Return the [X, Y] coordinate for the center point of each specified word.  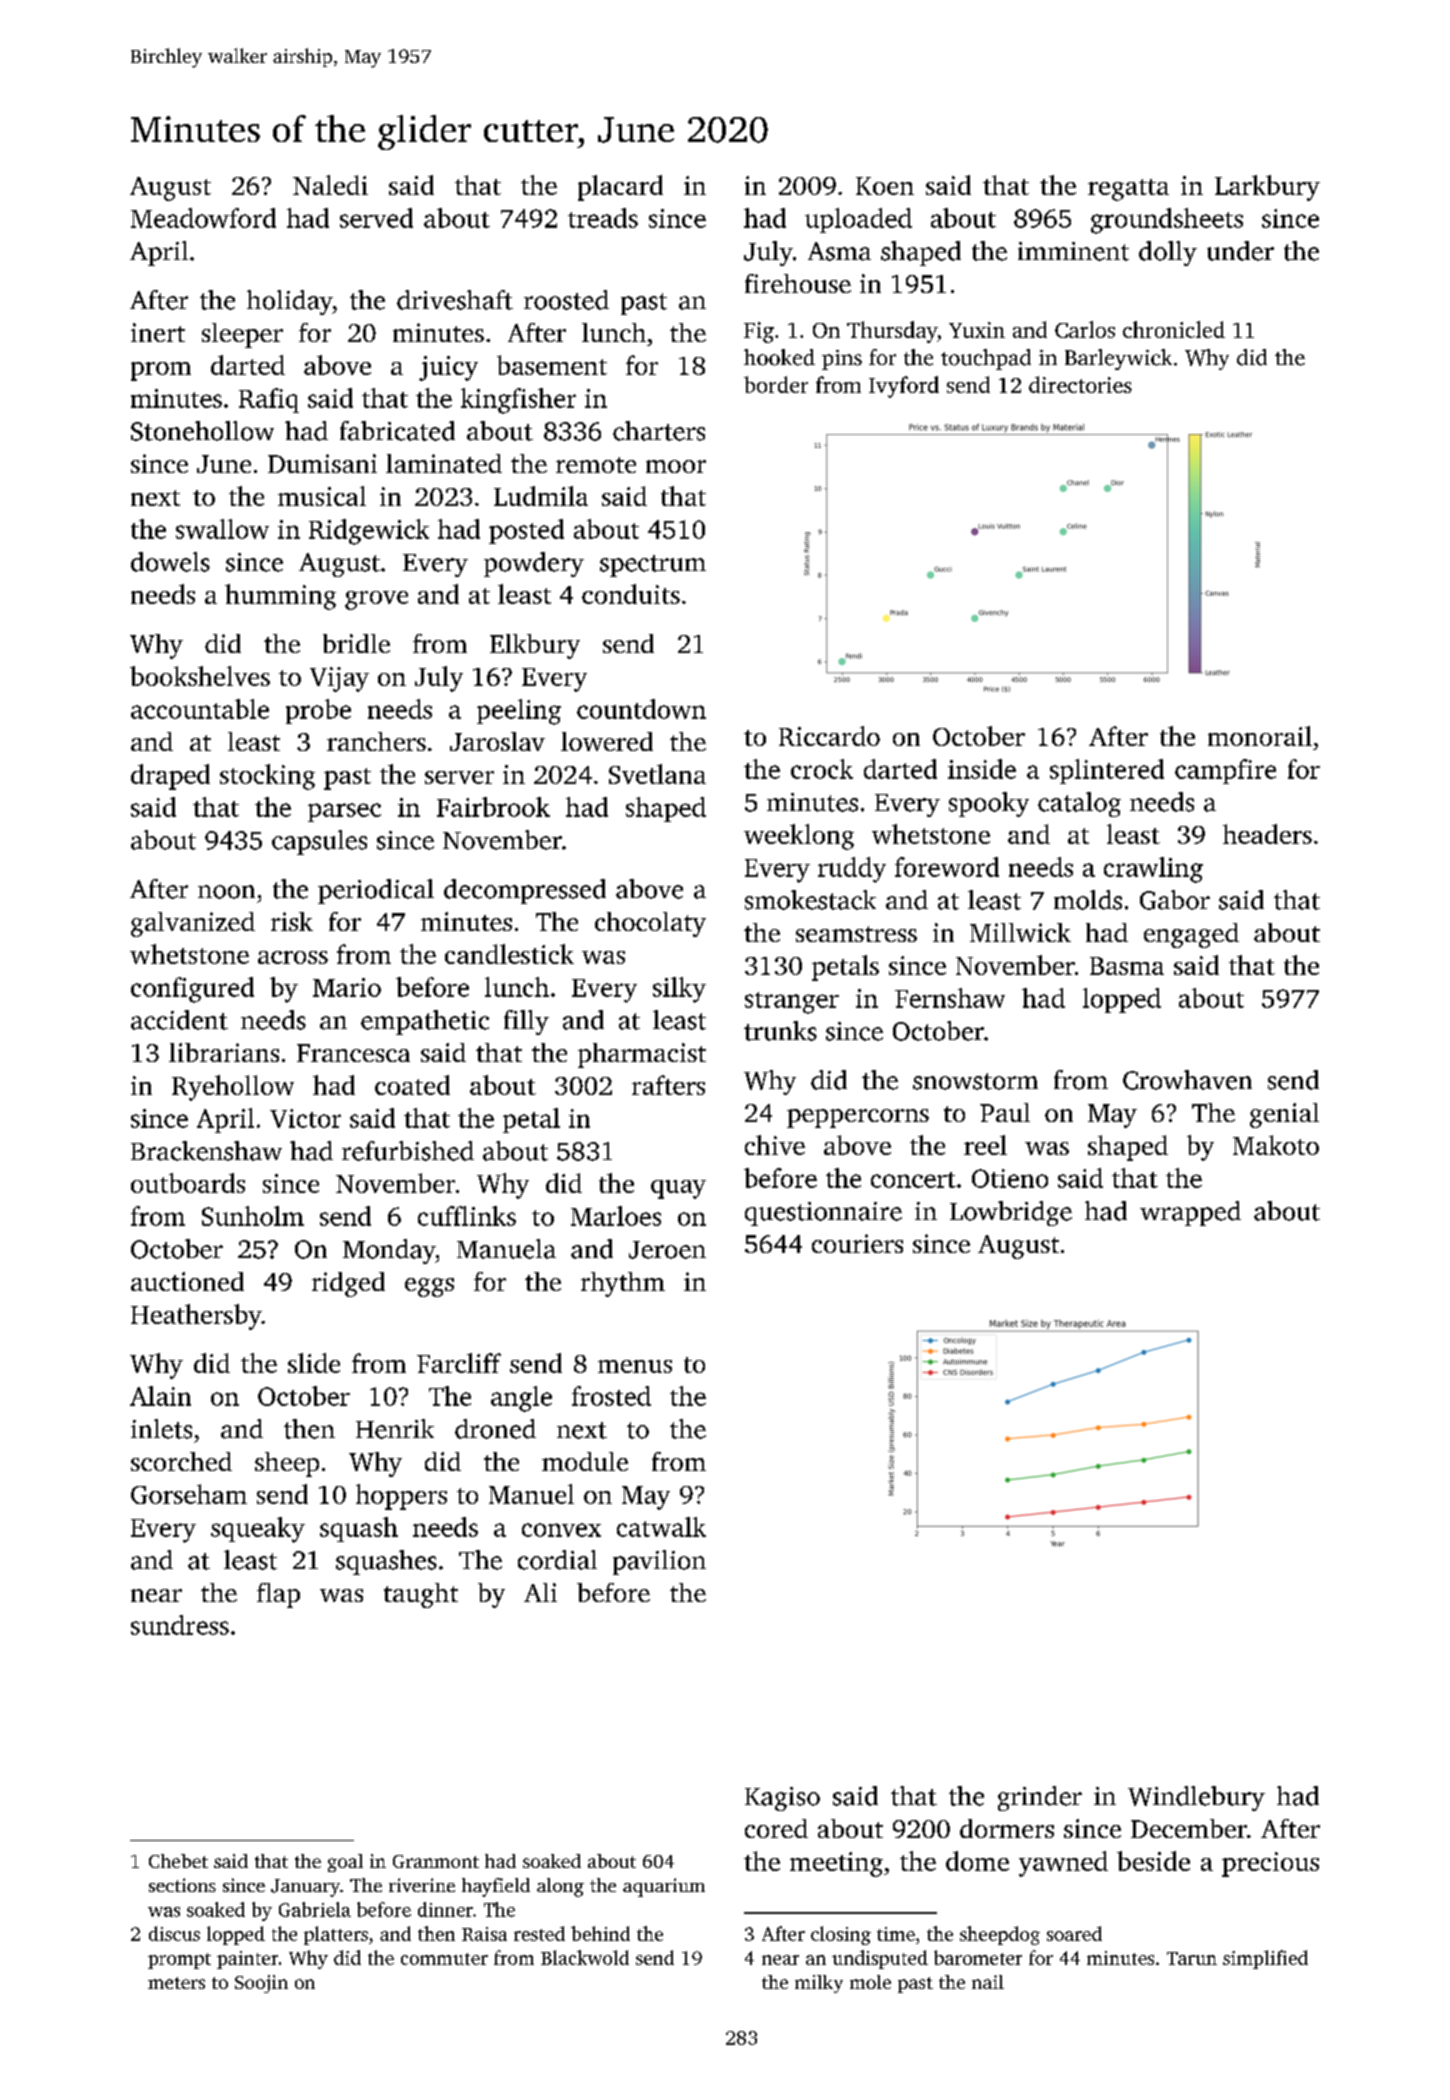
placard [620, 188]
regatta [1128, 190]
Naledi [330, 185]
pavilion [659, 1562]
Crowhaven [1187, 1080]
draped [170, 777]
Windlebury [1196, 1798]
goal [345, 1863]
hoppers [401, 1497]
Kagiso [782, 1799]
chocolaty [650, 924]
